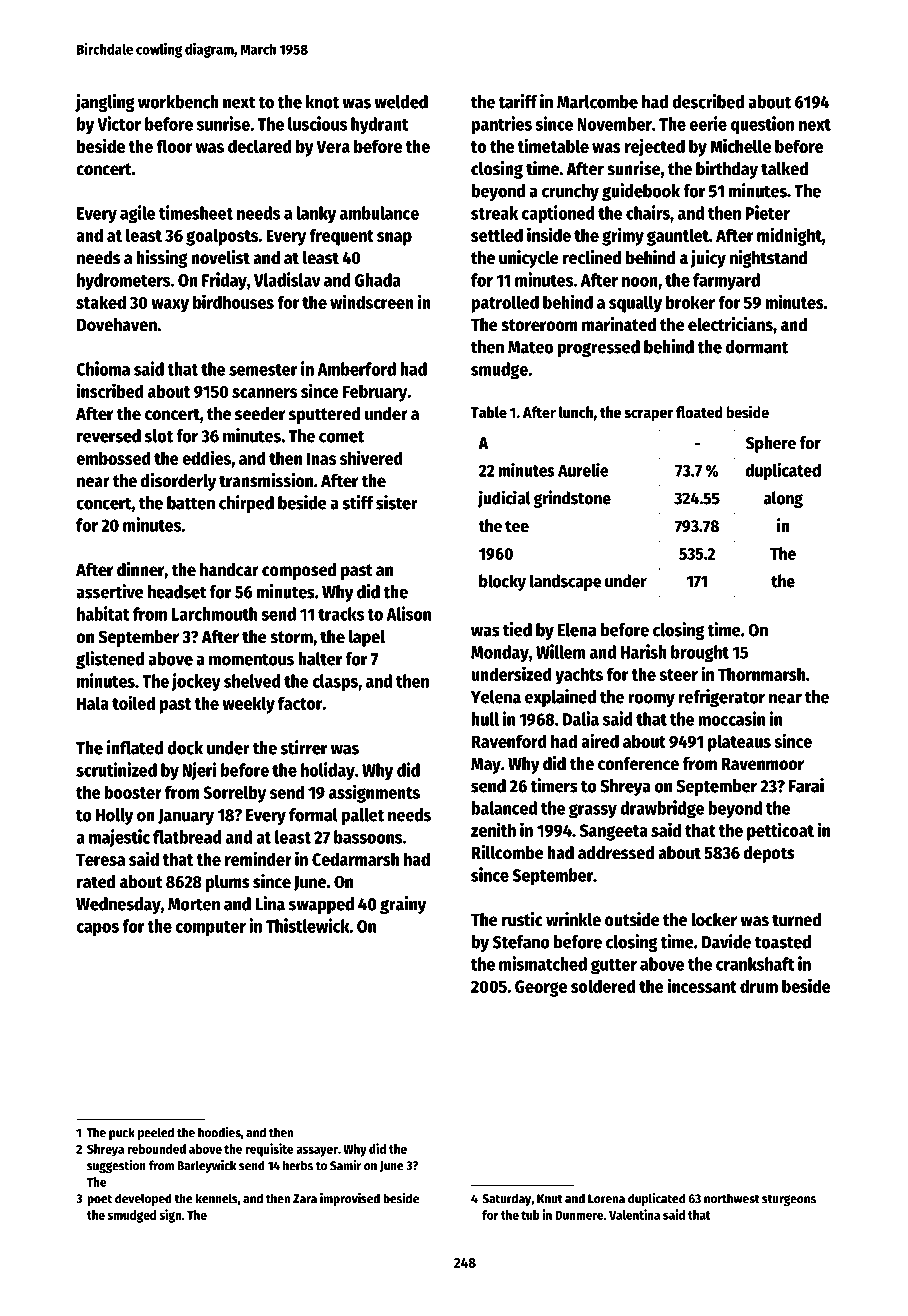  I want to click on assertive, so click(110, 591).
